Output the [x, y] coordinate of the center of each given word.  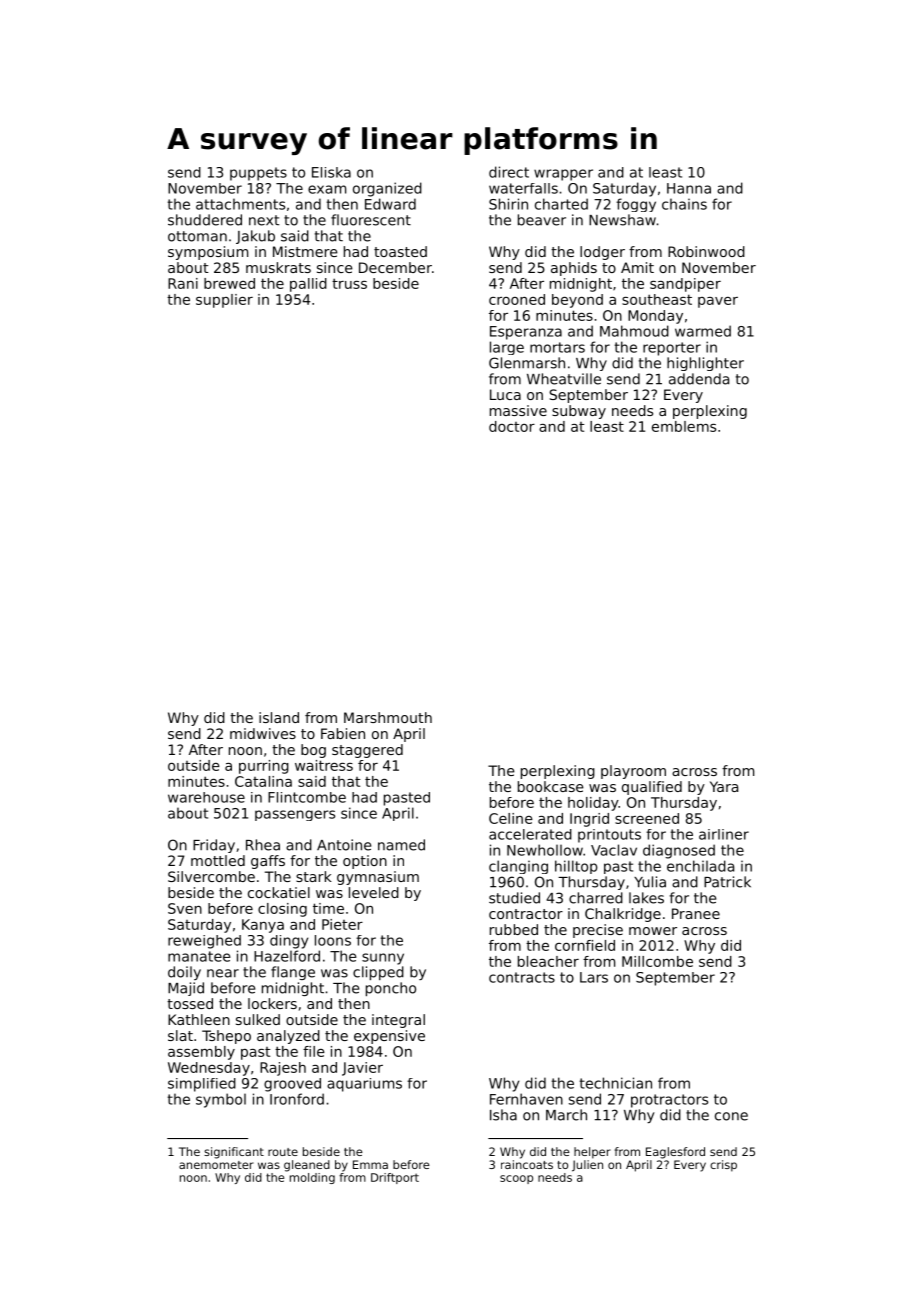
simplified [202, 1085]
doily [184, 973]
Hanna [689, 188]
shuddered [205, 220]
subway [579, 412]
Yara [724, 786]
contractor [526, 914]
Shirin [508, 204]
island [279, 717]
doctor [512, 426]
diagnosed [679, 851]
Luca [505, 394]
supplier [224, 301]
